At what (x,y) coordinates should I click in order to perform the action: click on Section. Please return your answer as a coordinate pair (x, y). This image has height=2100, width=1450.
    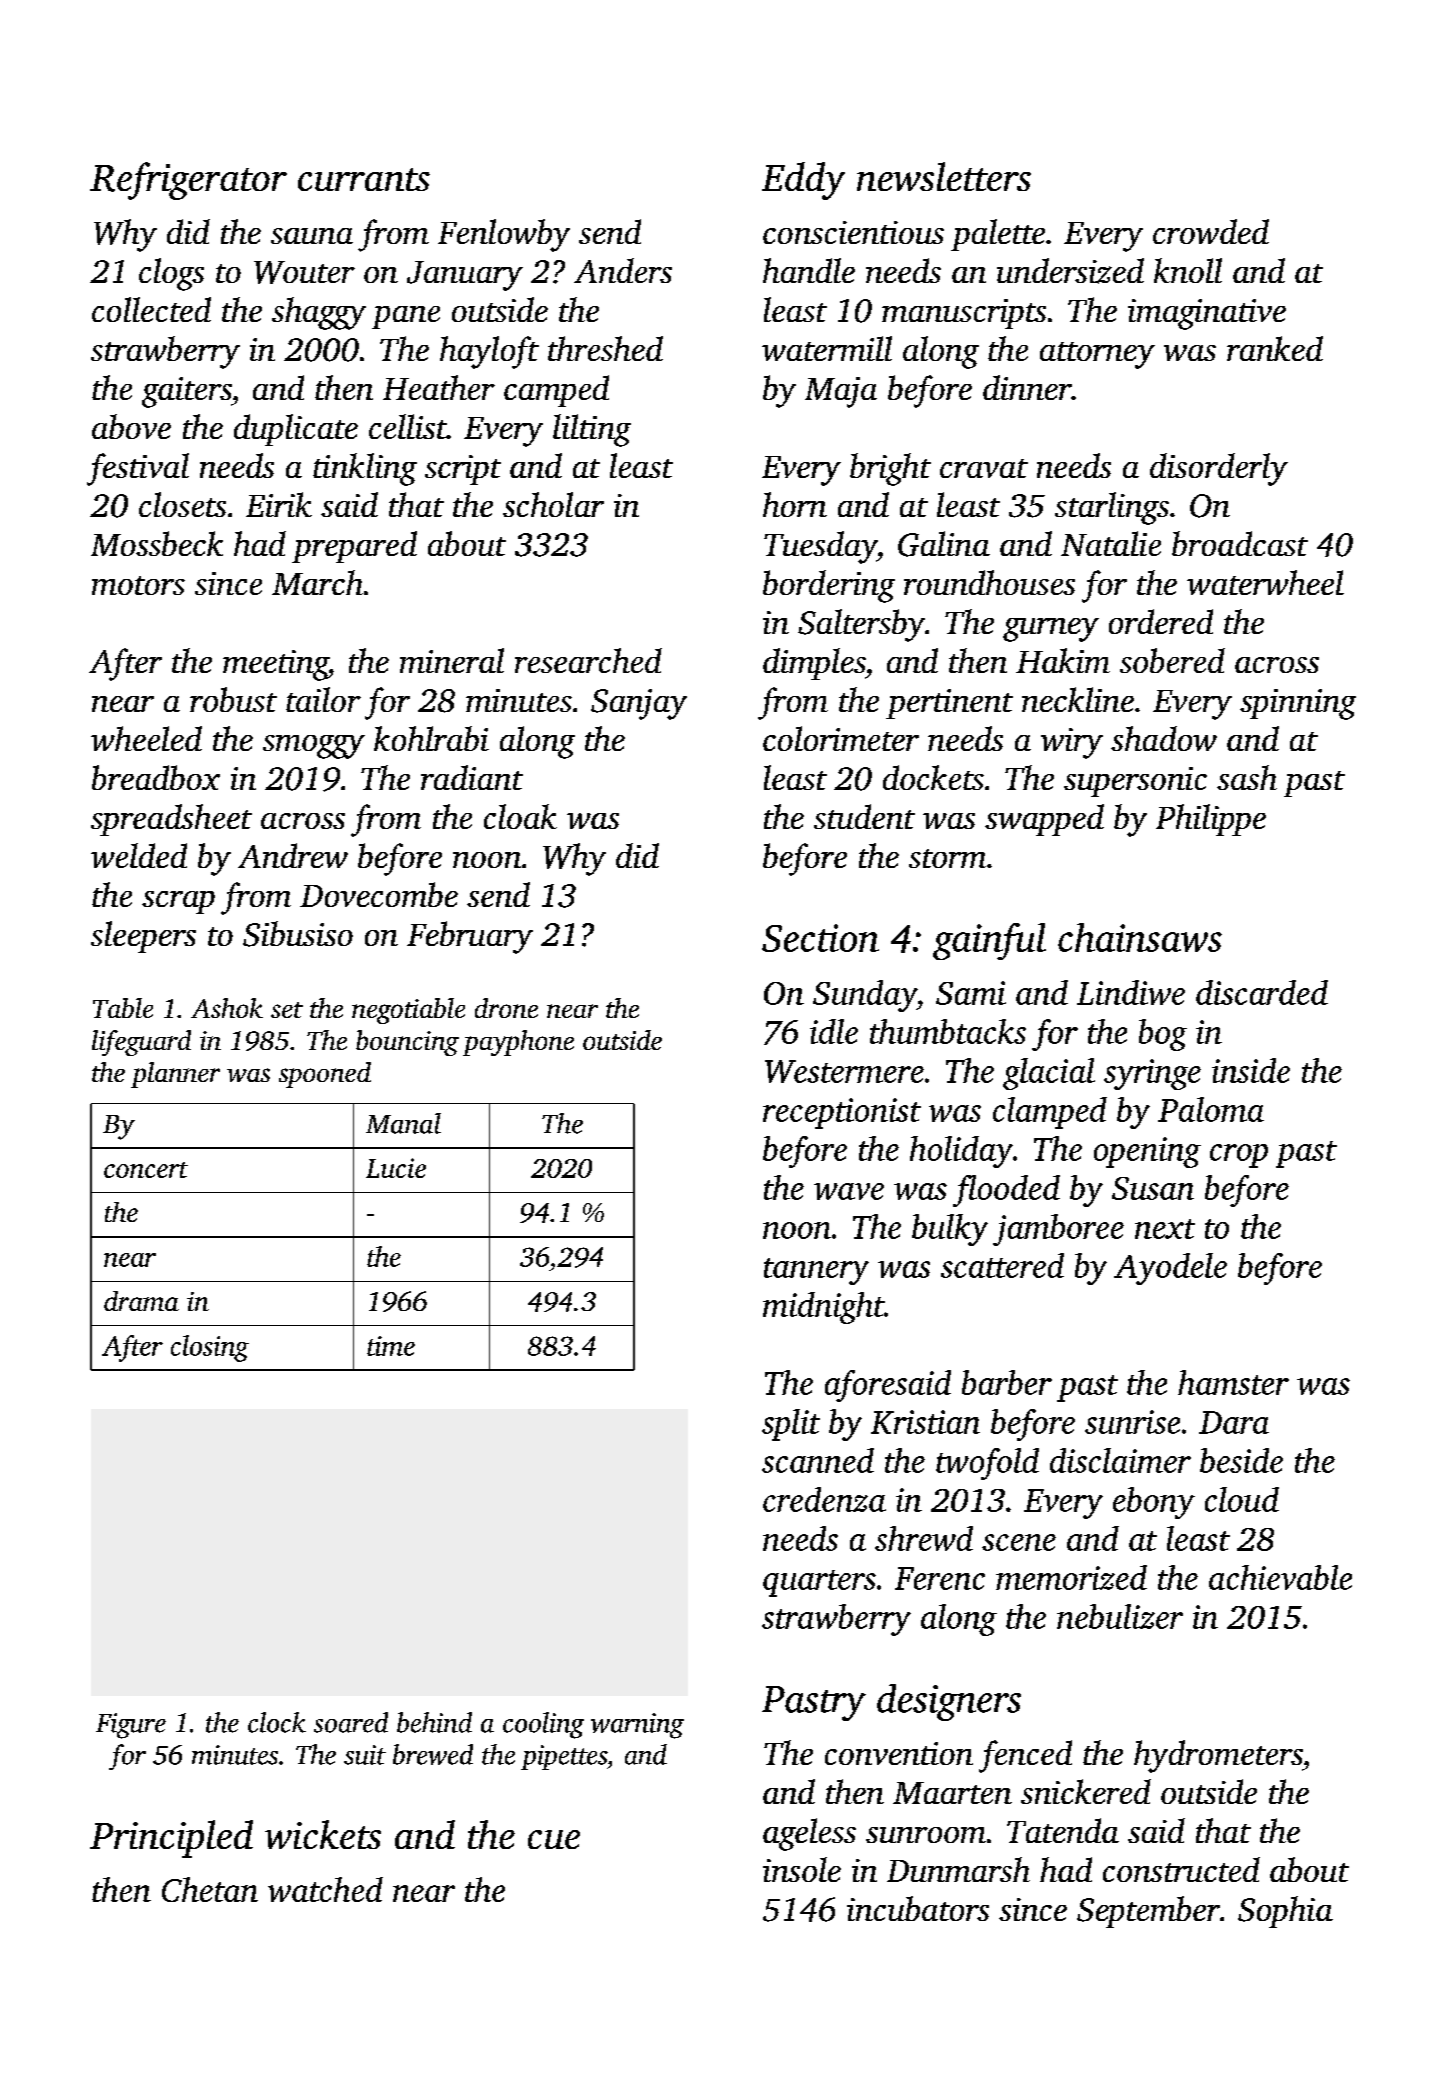
    Looking at the image, I should click on (820, 938).
